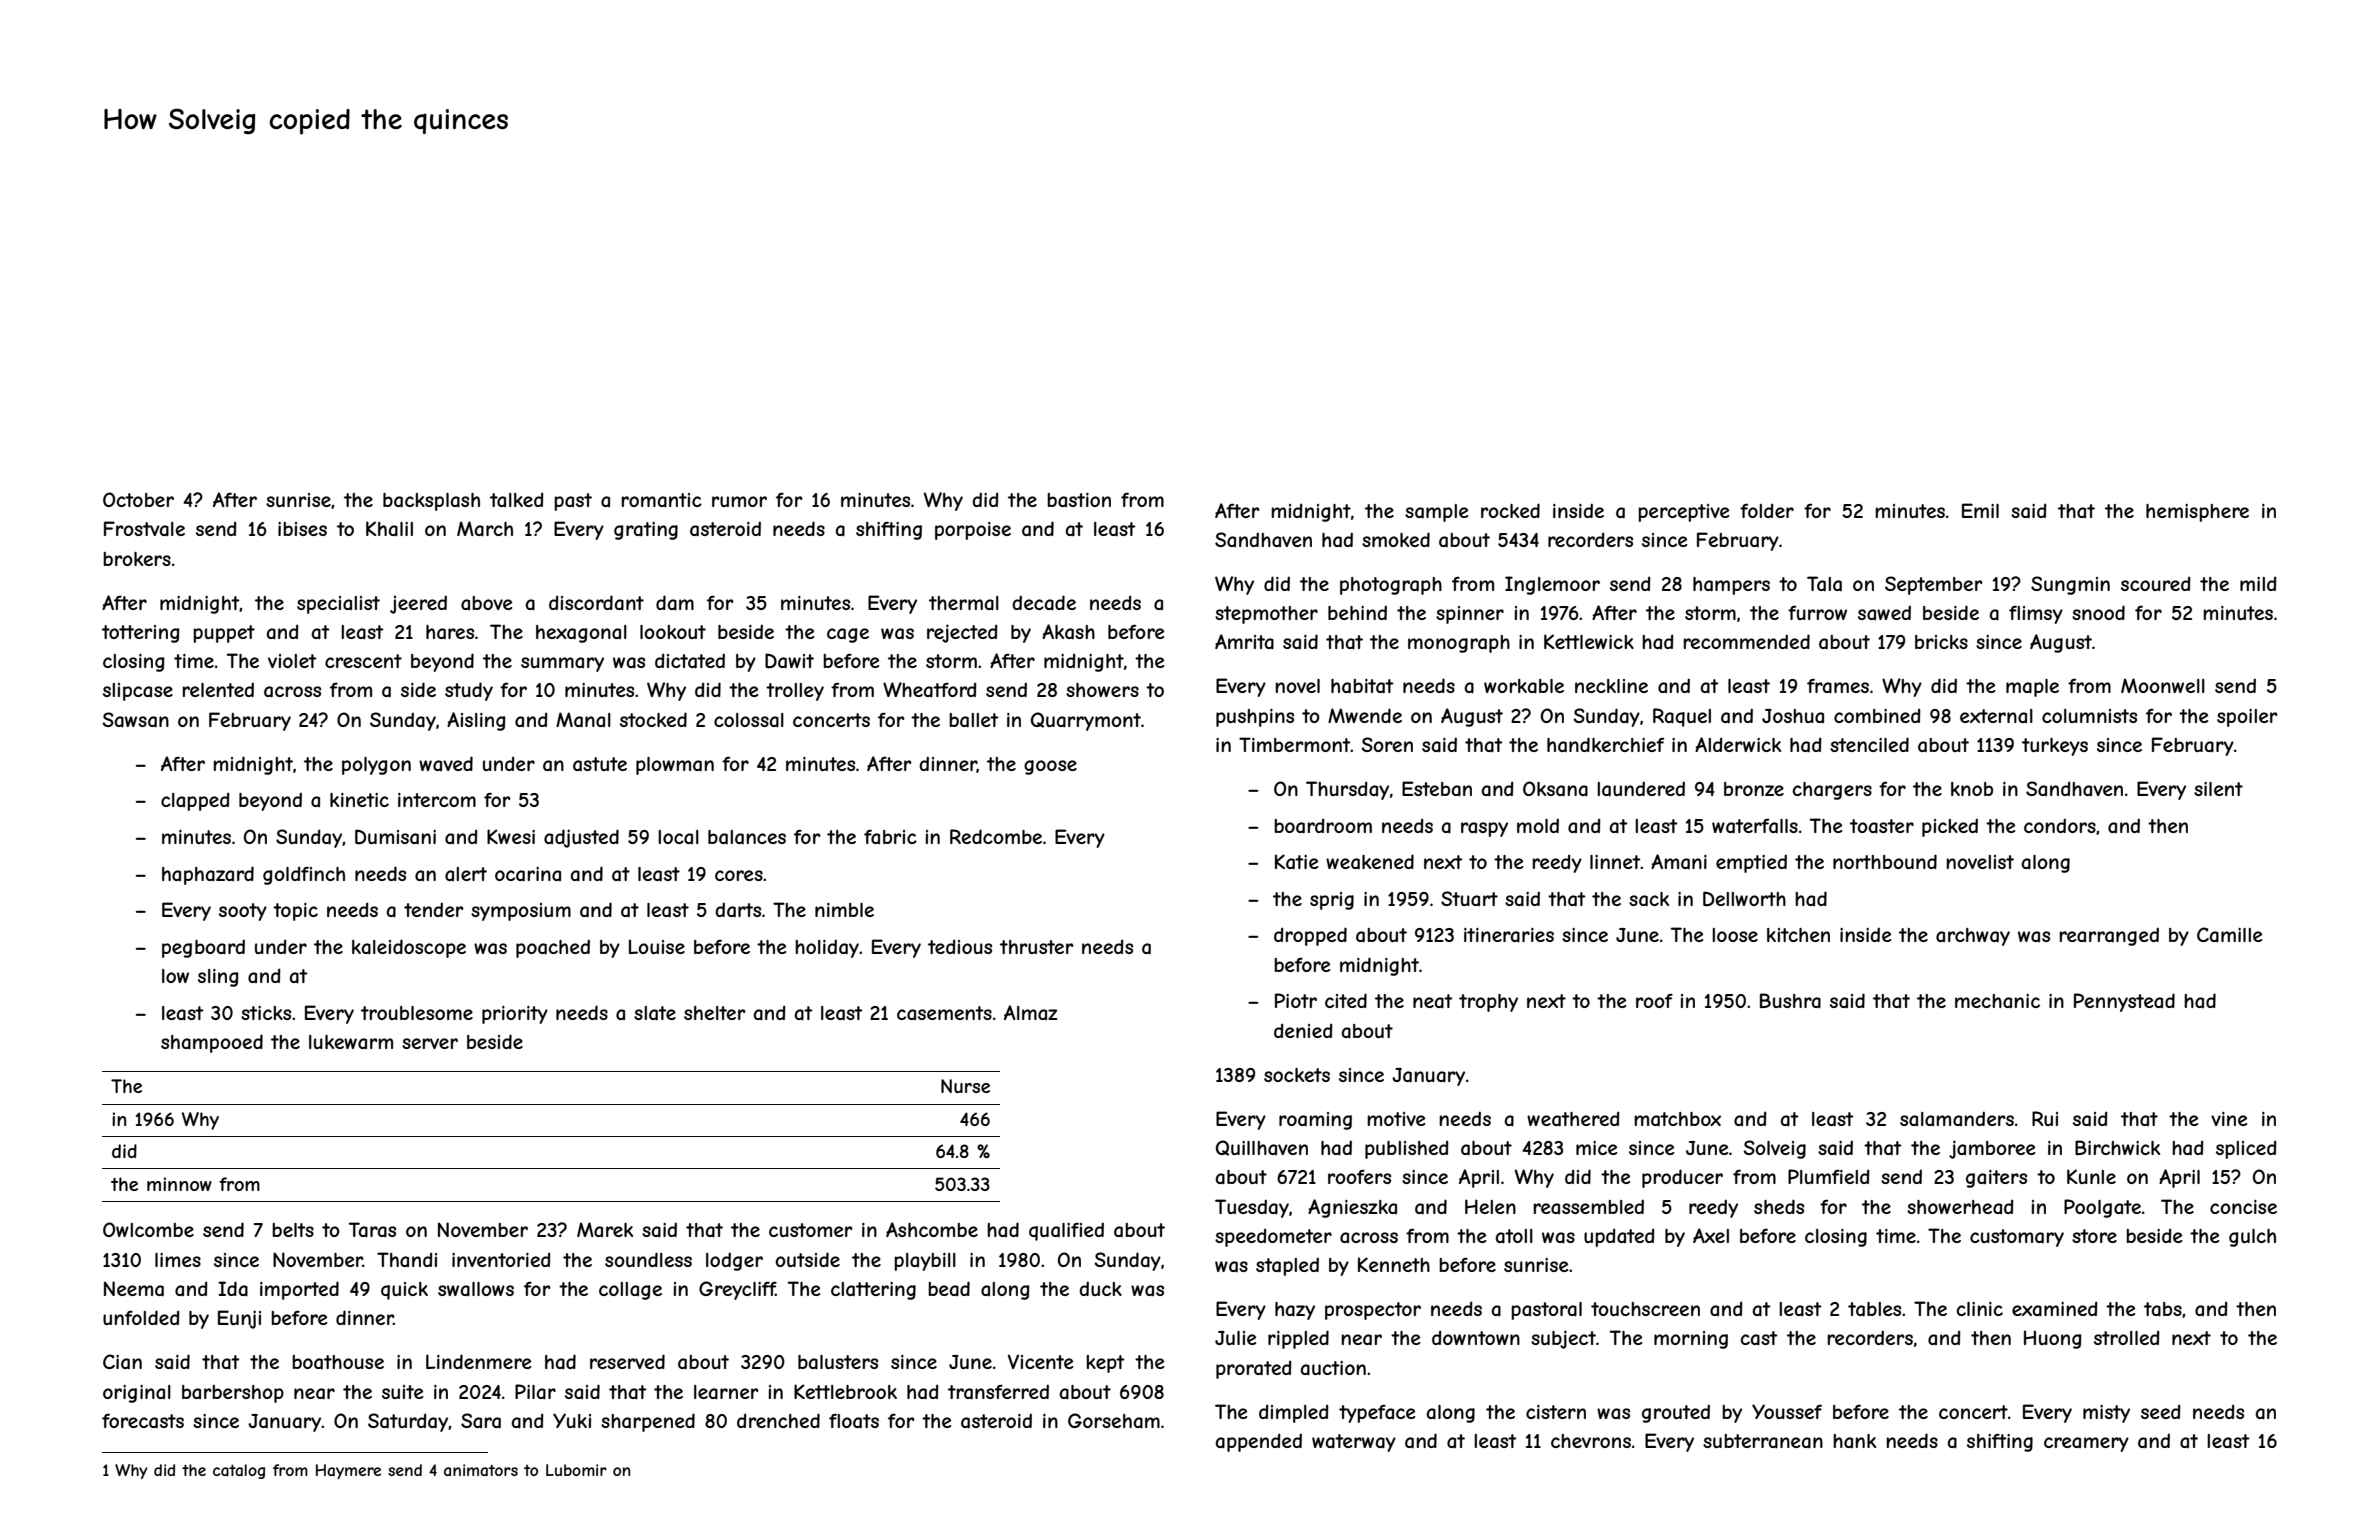  Describe the element at coordinates (576, 1470) in the screenshot. I see `Lubomir` at that location.
